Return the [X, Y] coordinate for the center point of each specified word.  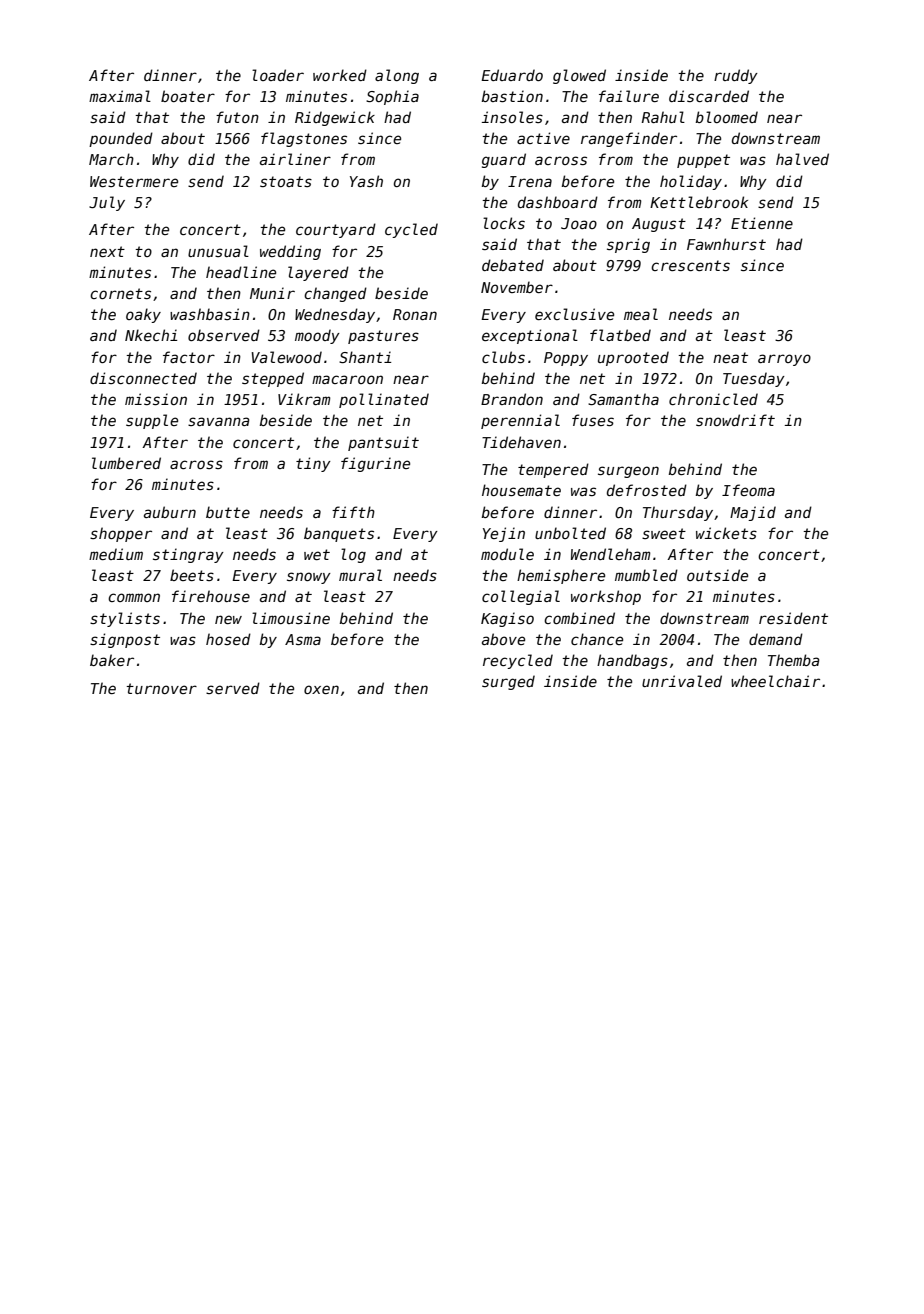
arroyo [784, 360]
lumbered [126, 463]
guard [504, 160]
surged [508, 682]
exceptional [530, 336]
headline [241, 272]
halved [802, 159]
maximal [120, 96]
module [507, 554]
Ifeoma [748, 490]
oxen [321, 689]
